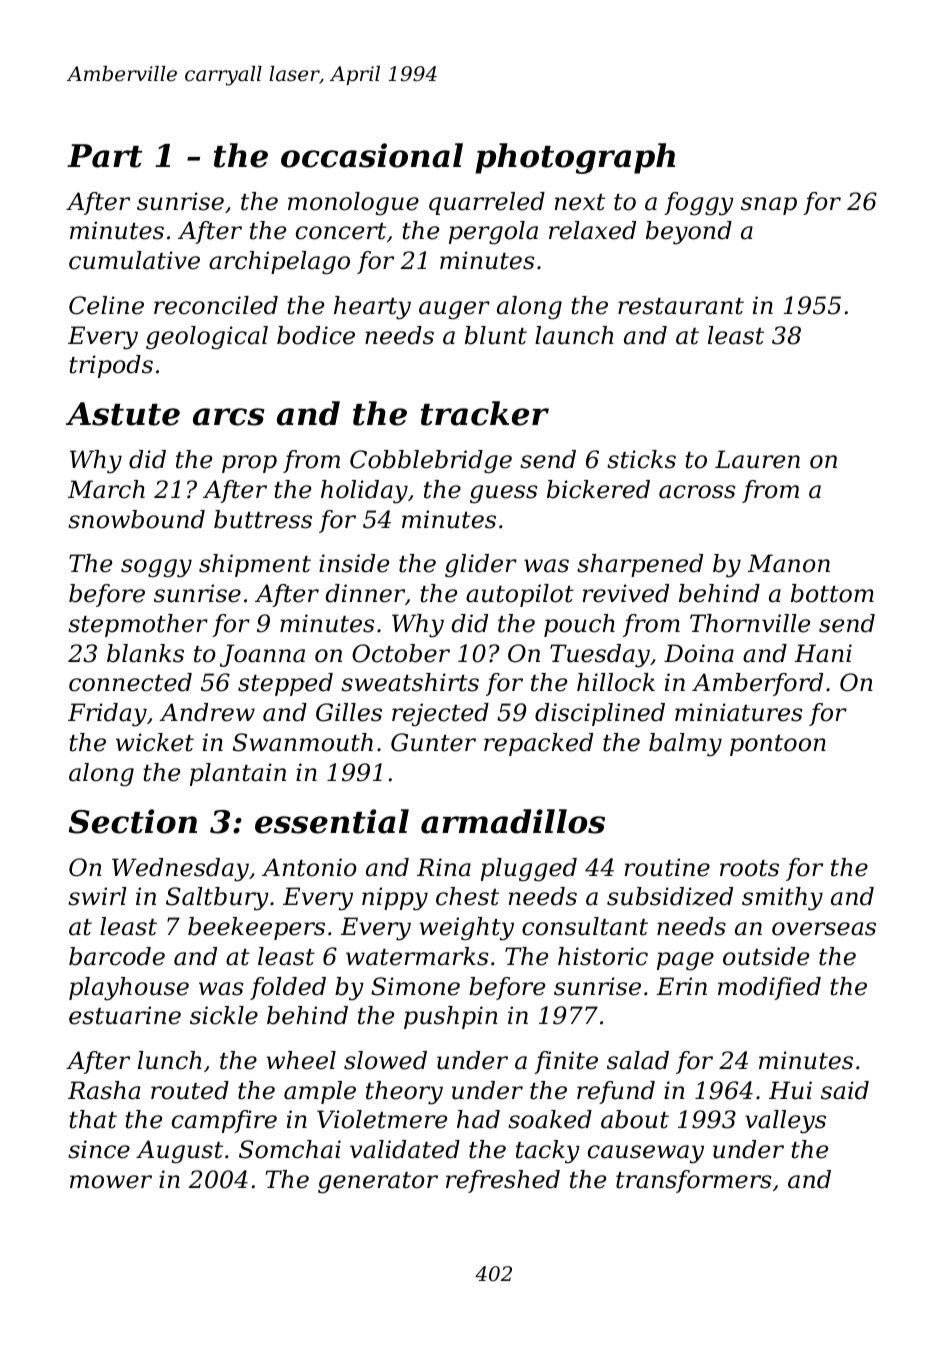 The height and width of the image is (1349, 951). I want to click on routed, so click(190, 1090).
